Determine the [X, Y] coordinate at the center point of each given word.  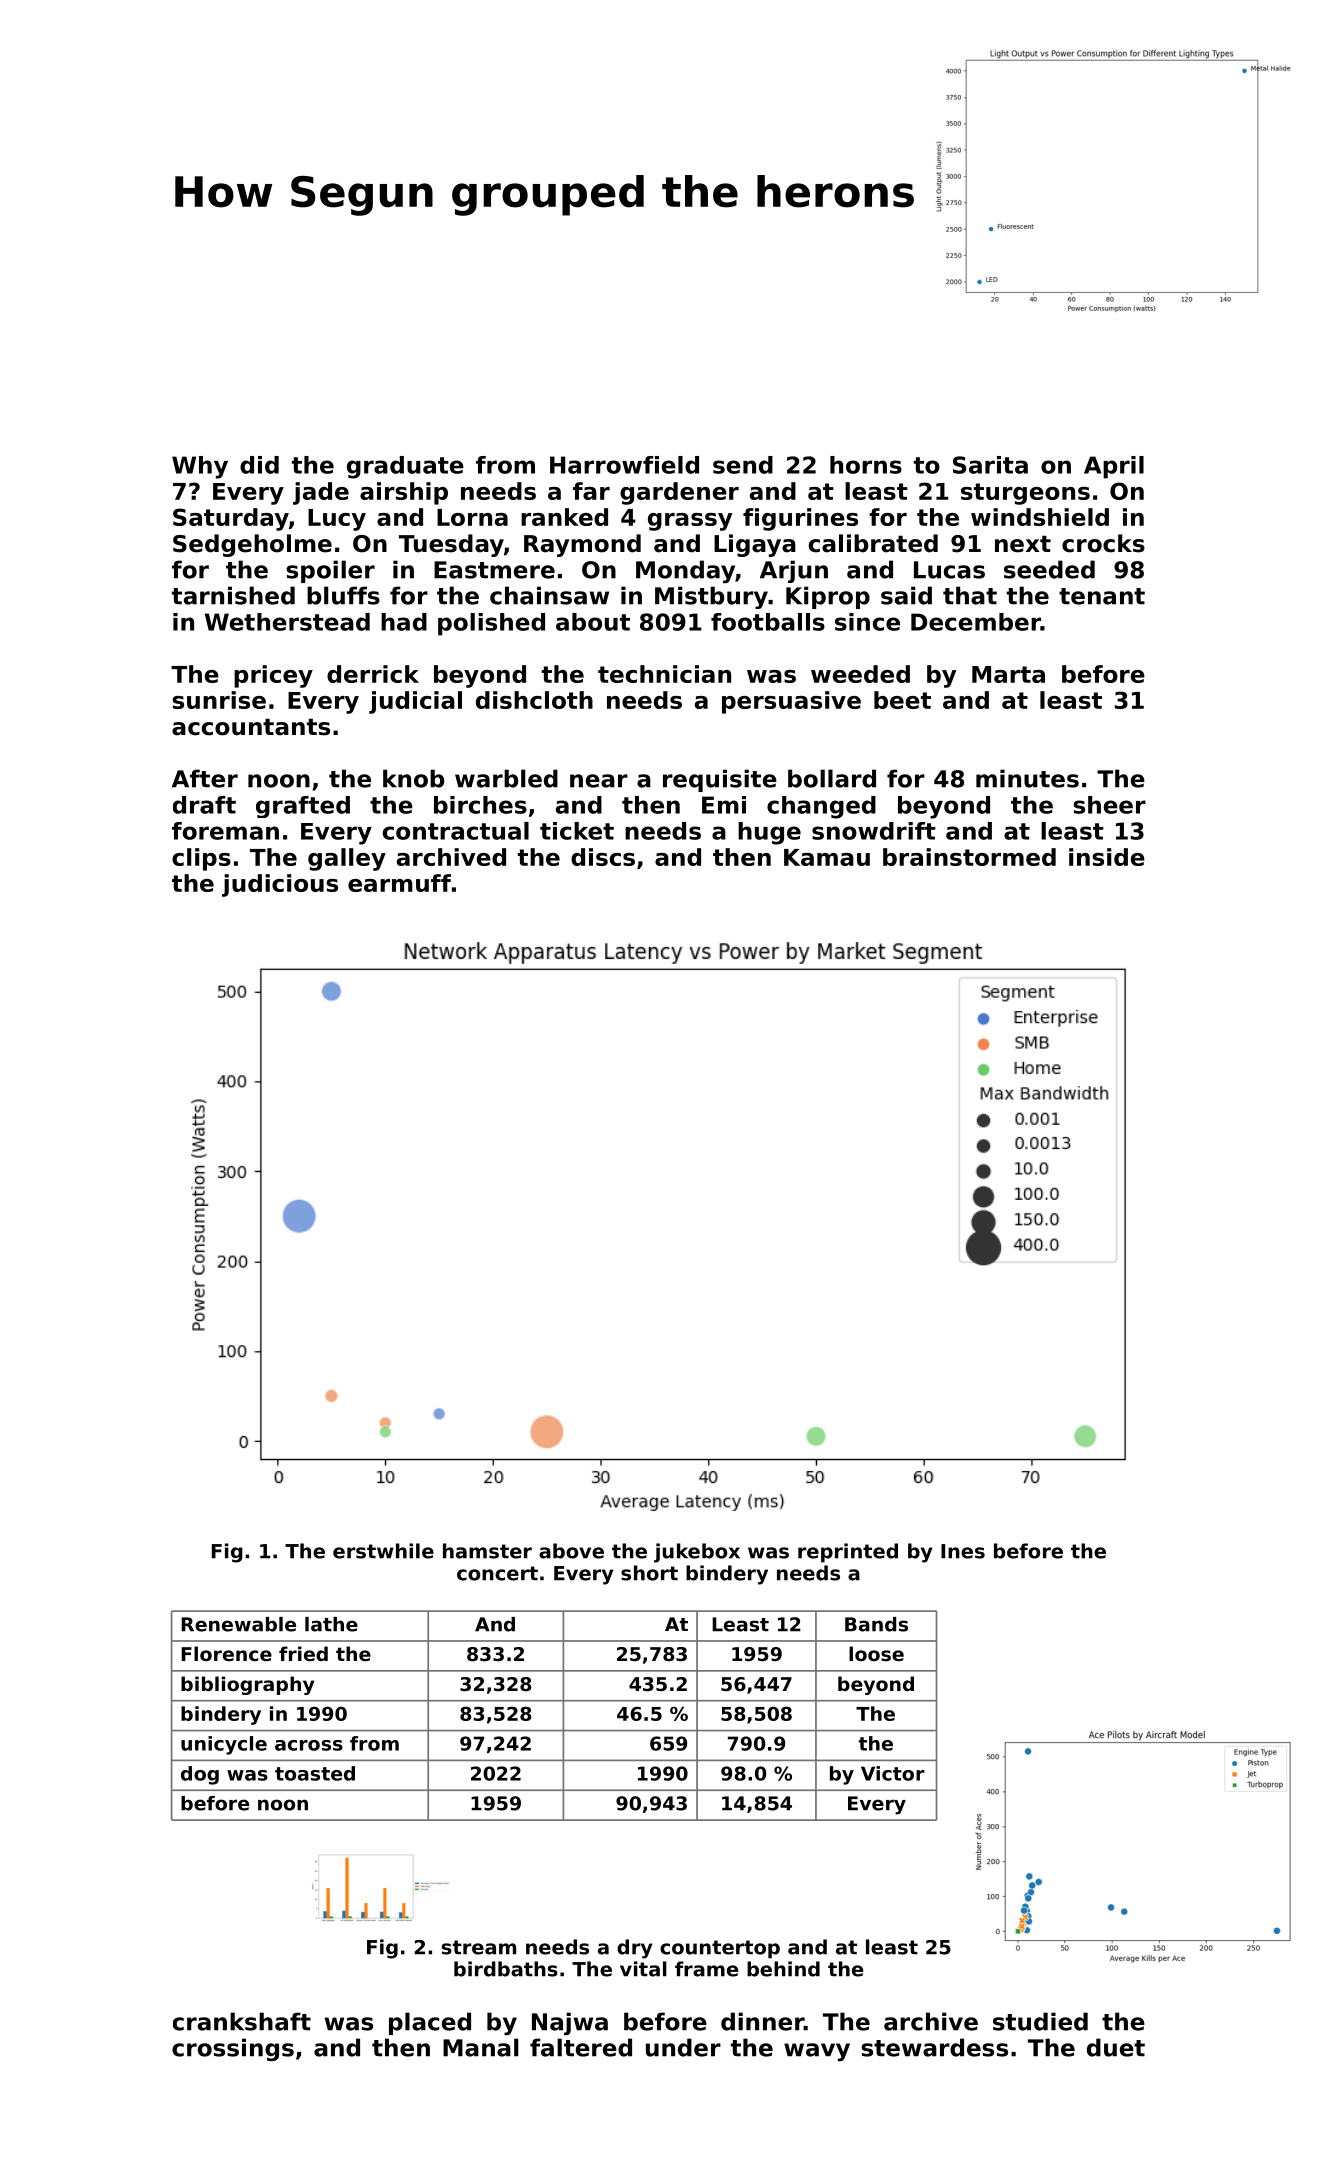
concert [497, 1573]
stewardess [934, 2047]
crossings [233, 2049]
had [404, 622]
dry [634, 1949]
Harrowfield [624, 465]
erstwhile [383, 1551]
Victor [893, 1773]
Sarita [990, 465]
